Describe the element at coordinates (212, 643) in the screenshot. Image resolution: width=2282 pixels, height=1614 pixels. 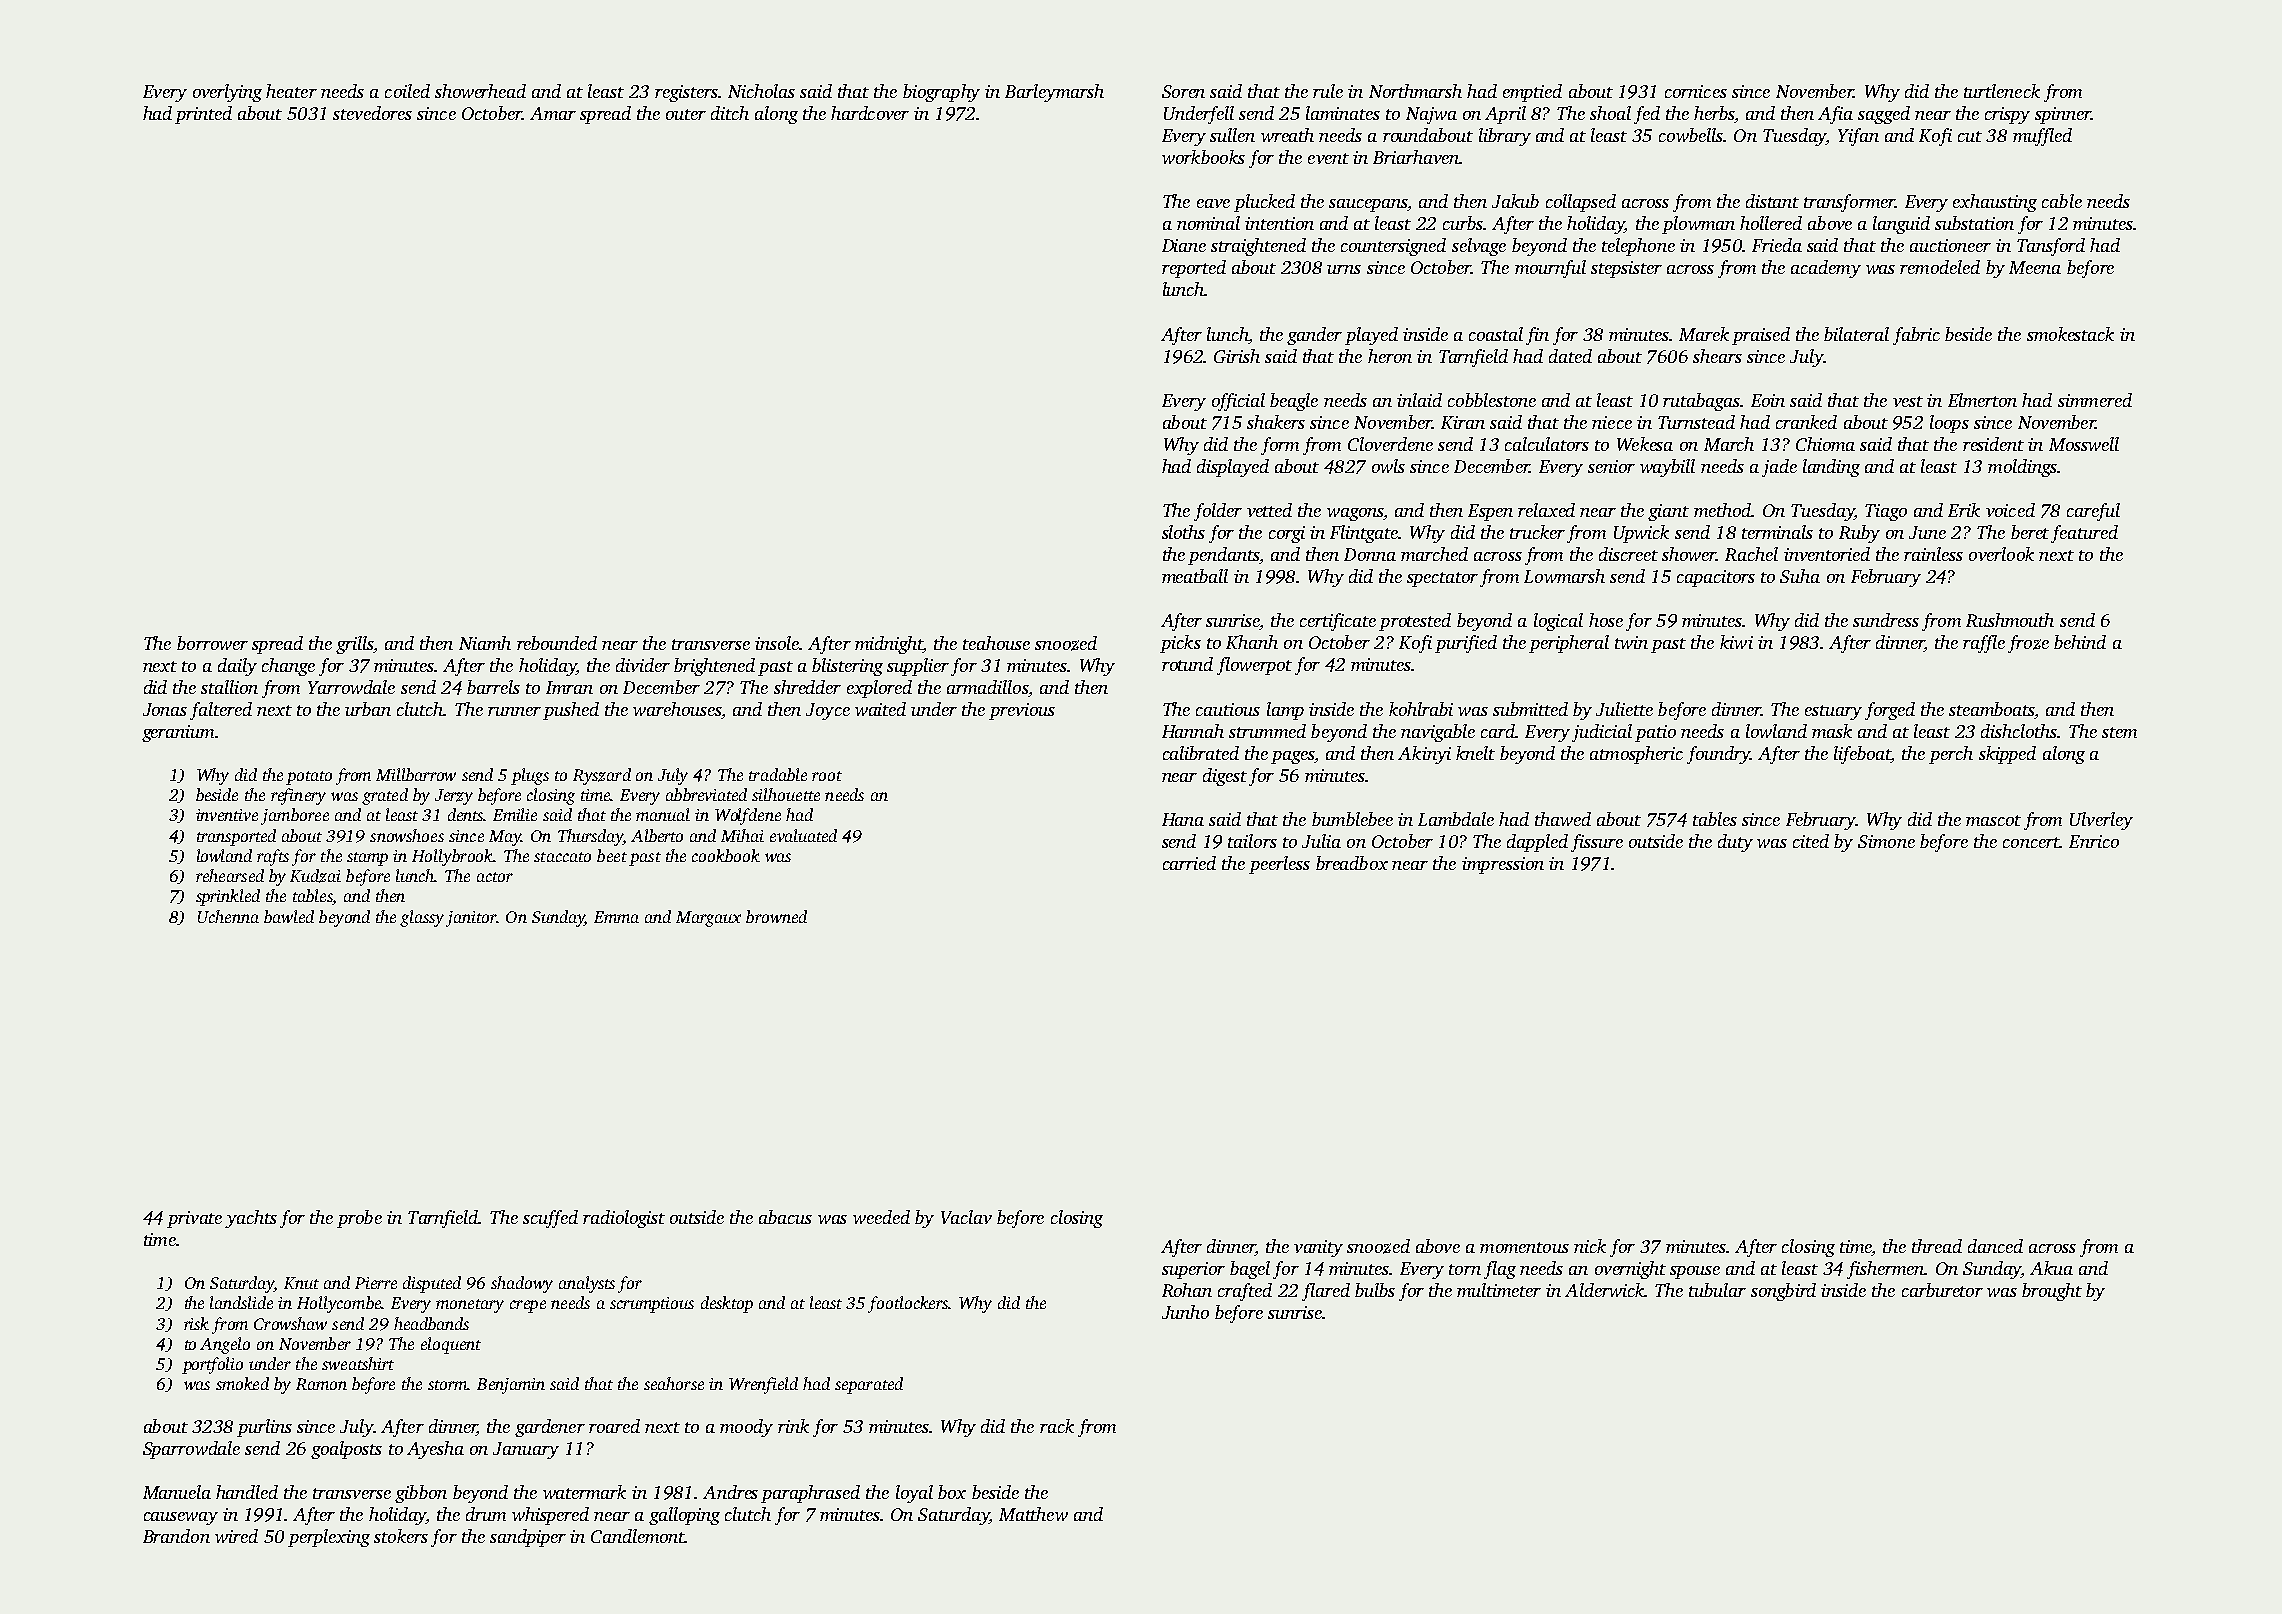
I see `borrower` at that location.
